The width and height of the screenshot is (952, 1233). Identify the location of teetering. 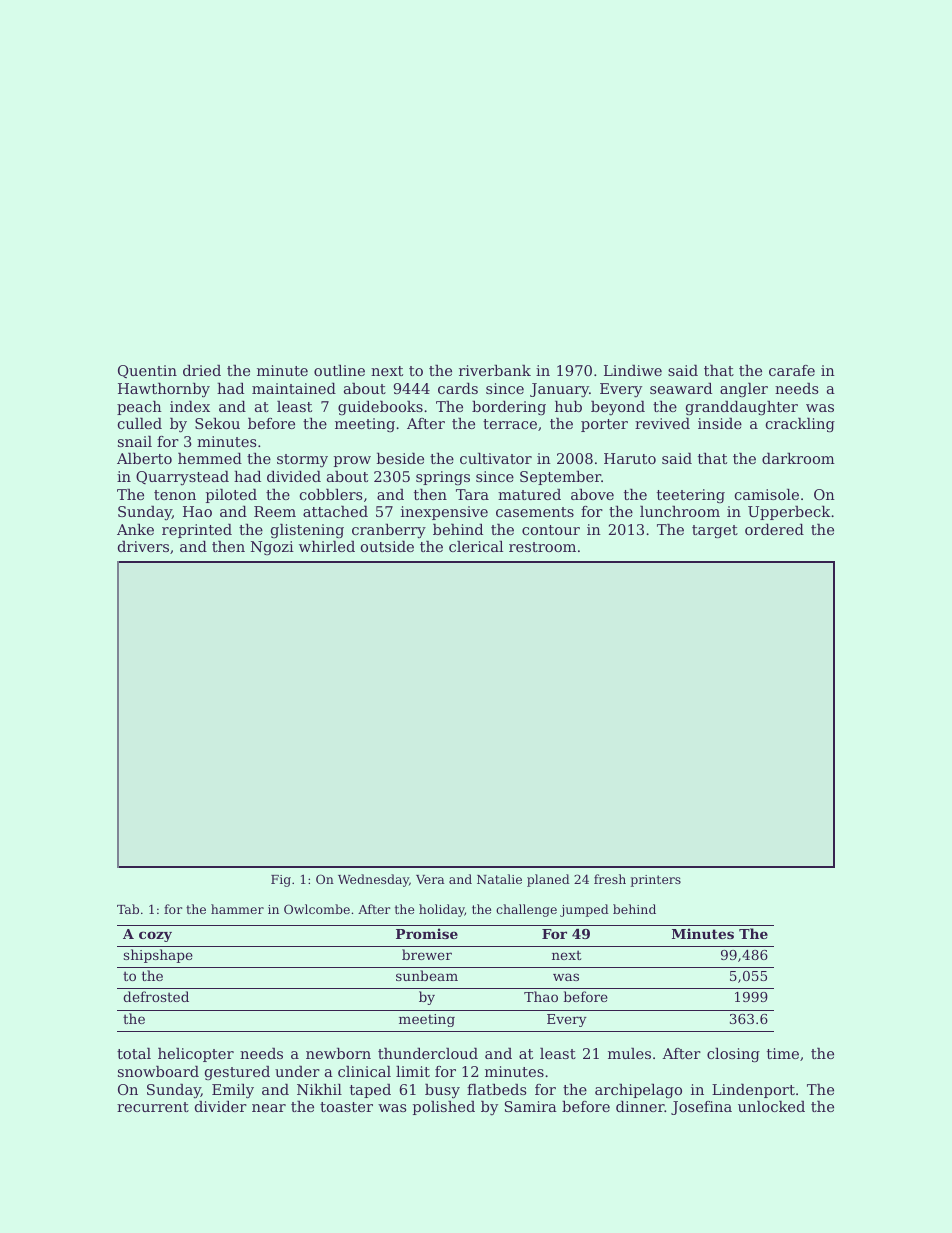
(691, 496).
